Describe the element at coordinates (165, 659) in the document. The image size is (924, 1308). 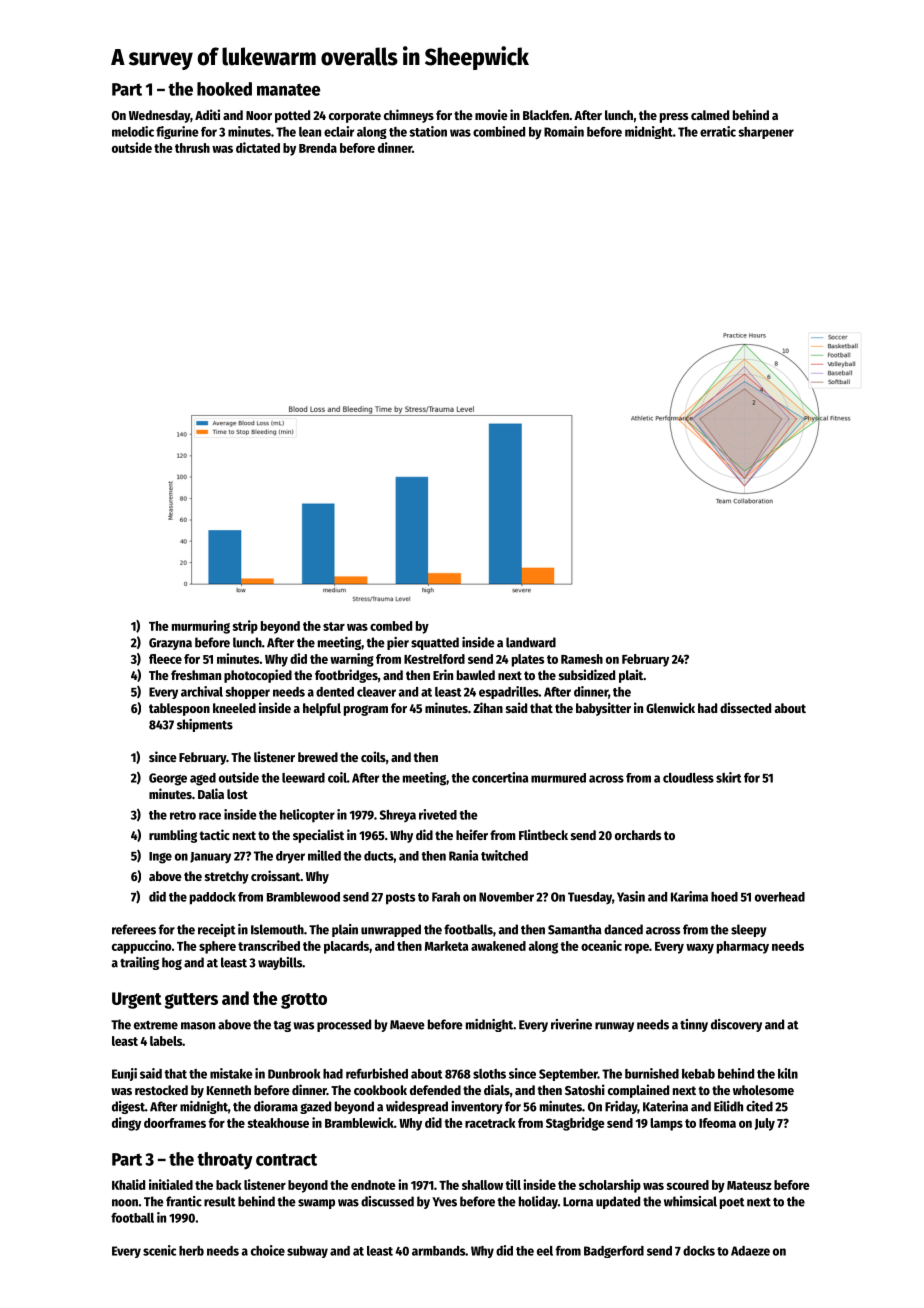
I see `fleece` at that location.
